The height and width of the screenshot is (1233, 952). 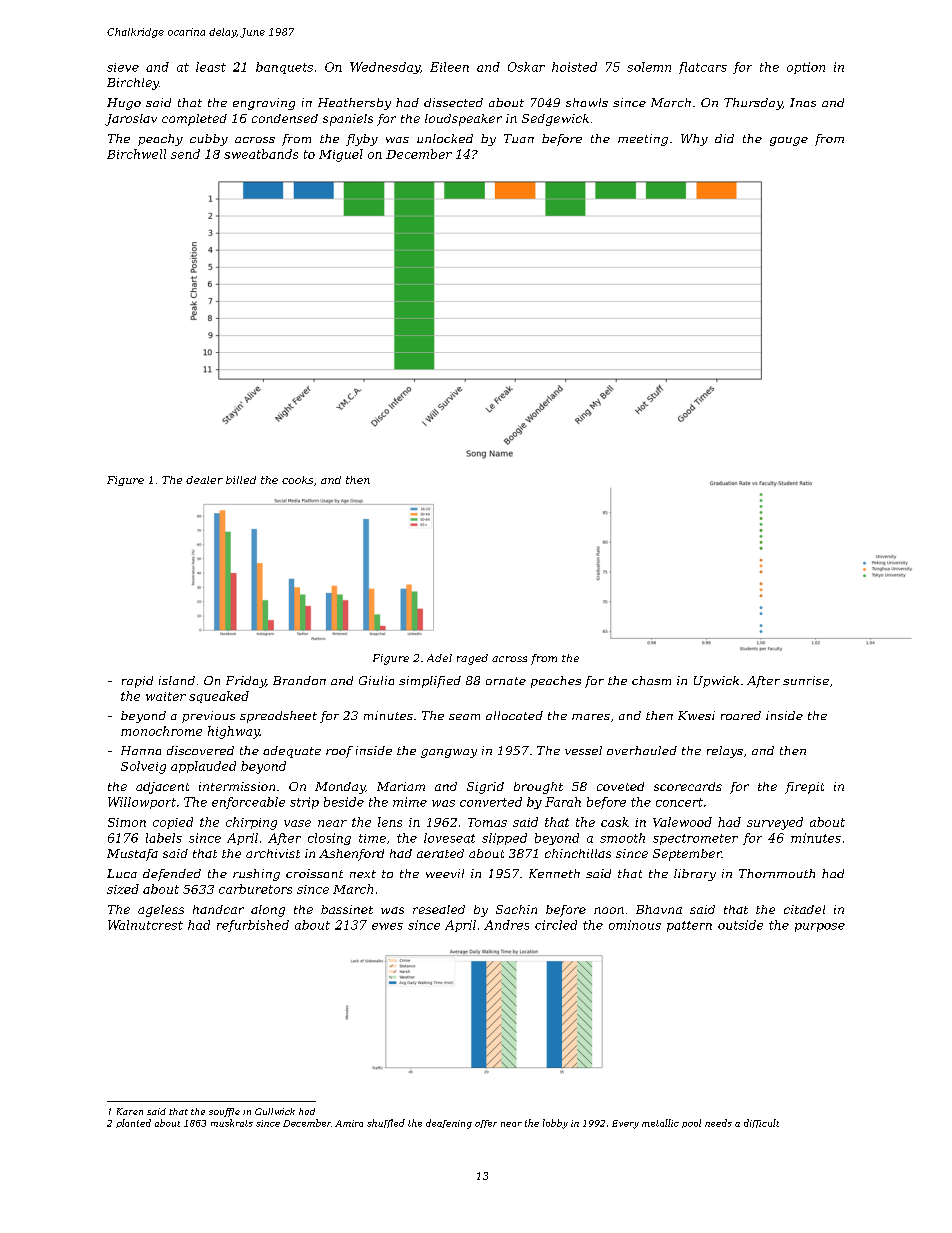 I want to click on Eileen, so click(x=449, y=67).
